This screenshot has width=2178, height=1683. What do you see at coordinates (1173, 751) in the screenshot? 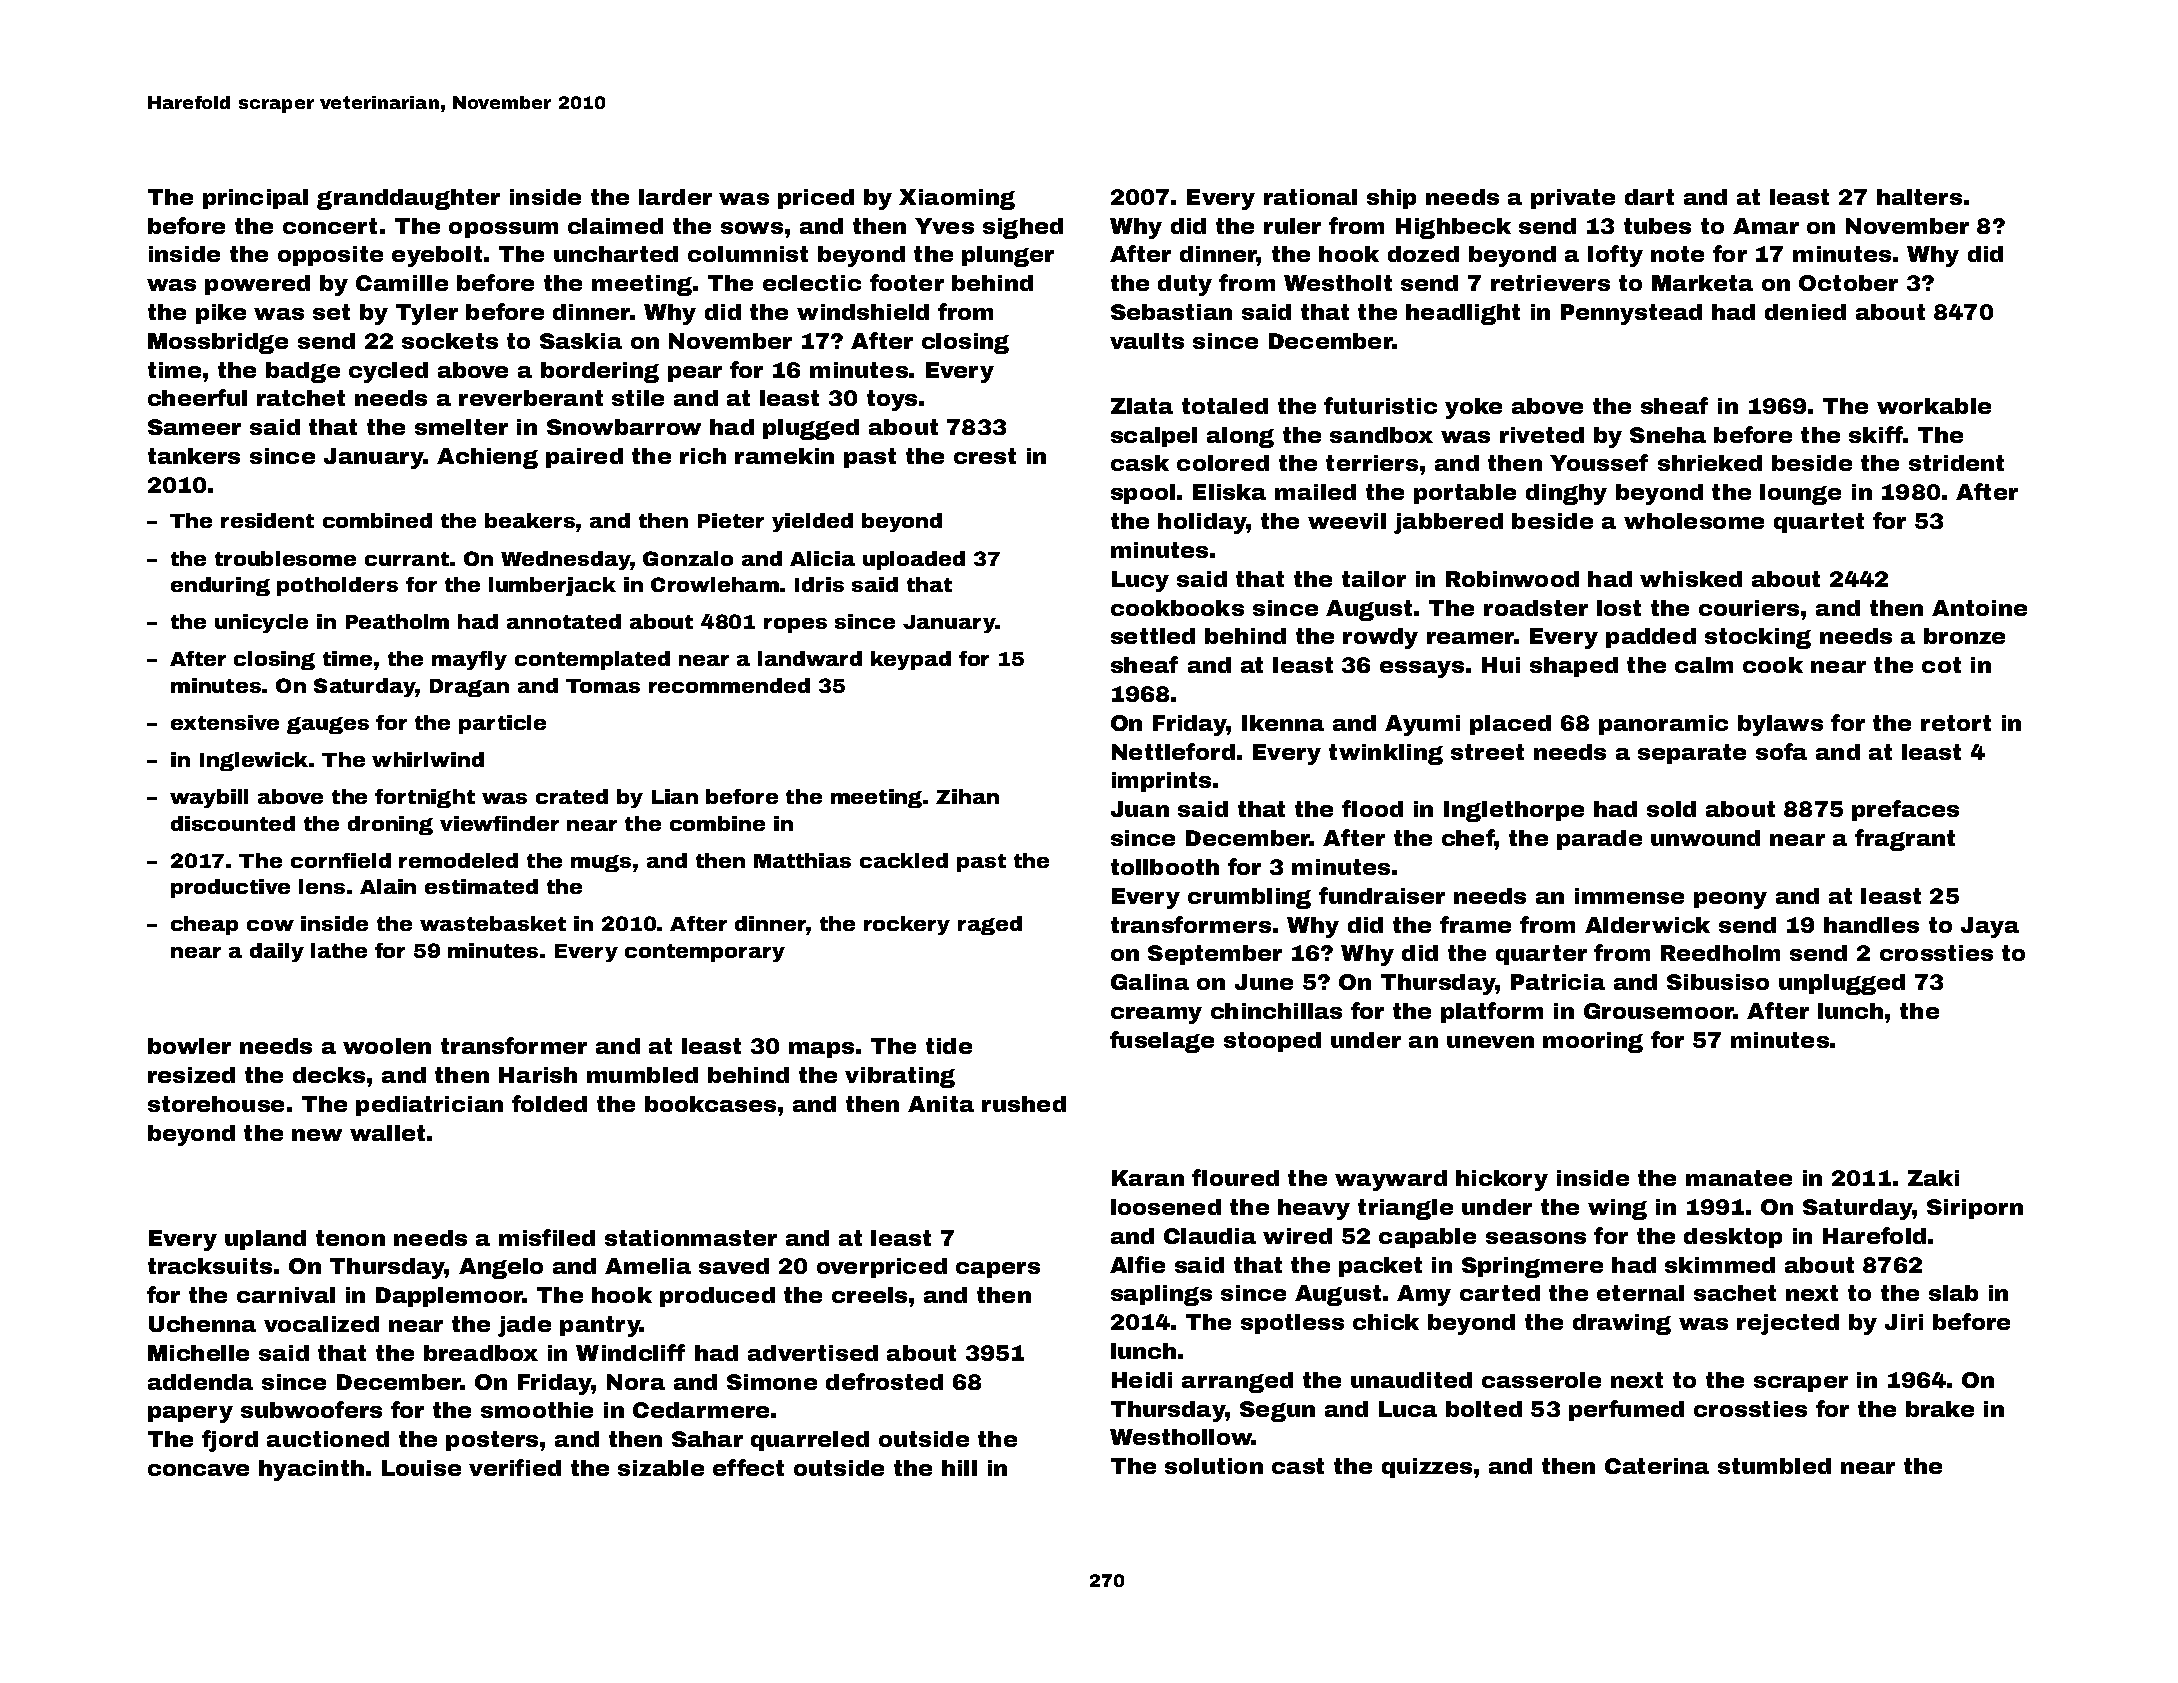
I see `Nettleford` at bounding box center [1173, 751].
